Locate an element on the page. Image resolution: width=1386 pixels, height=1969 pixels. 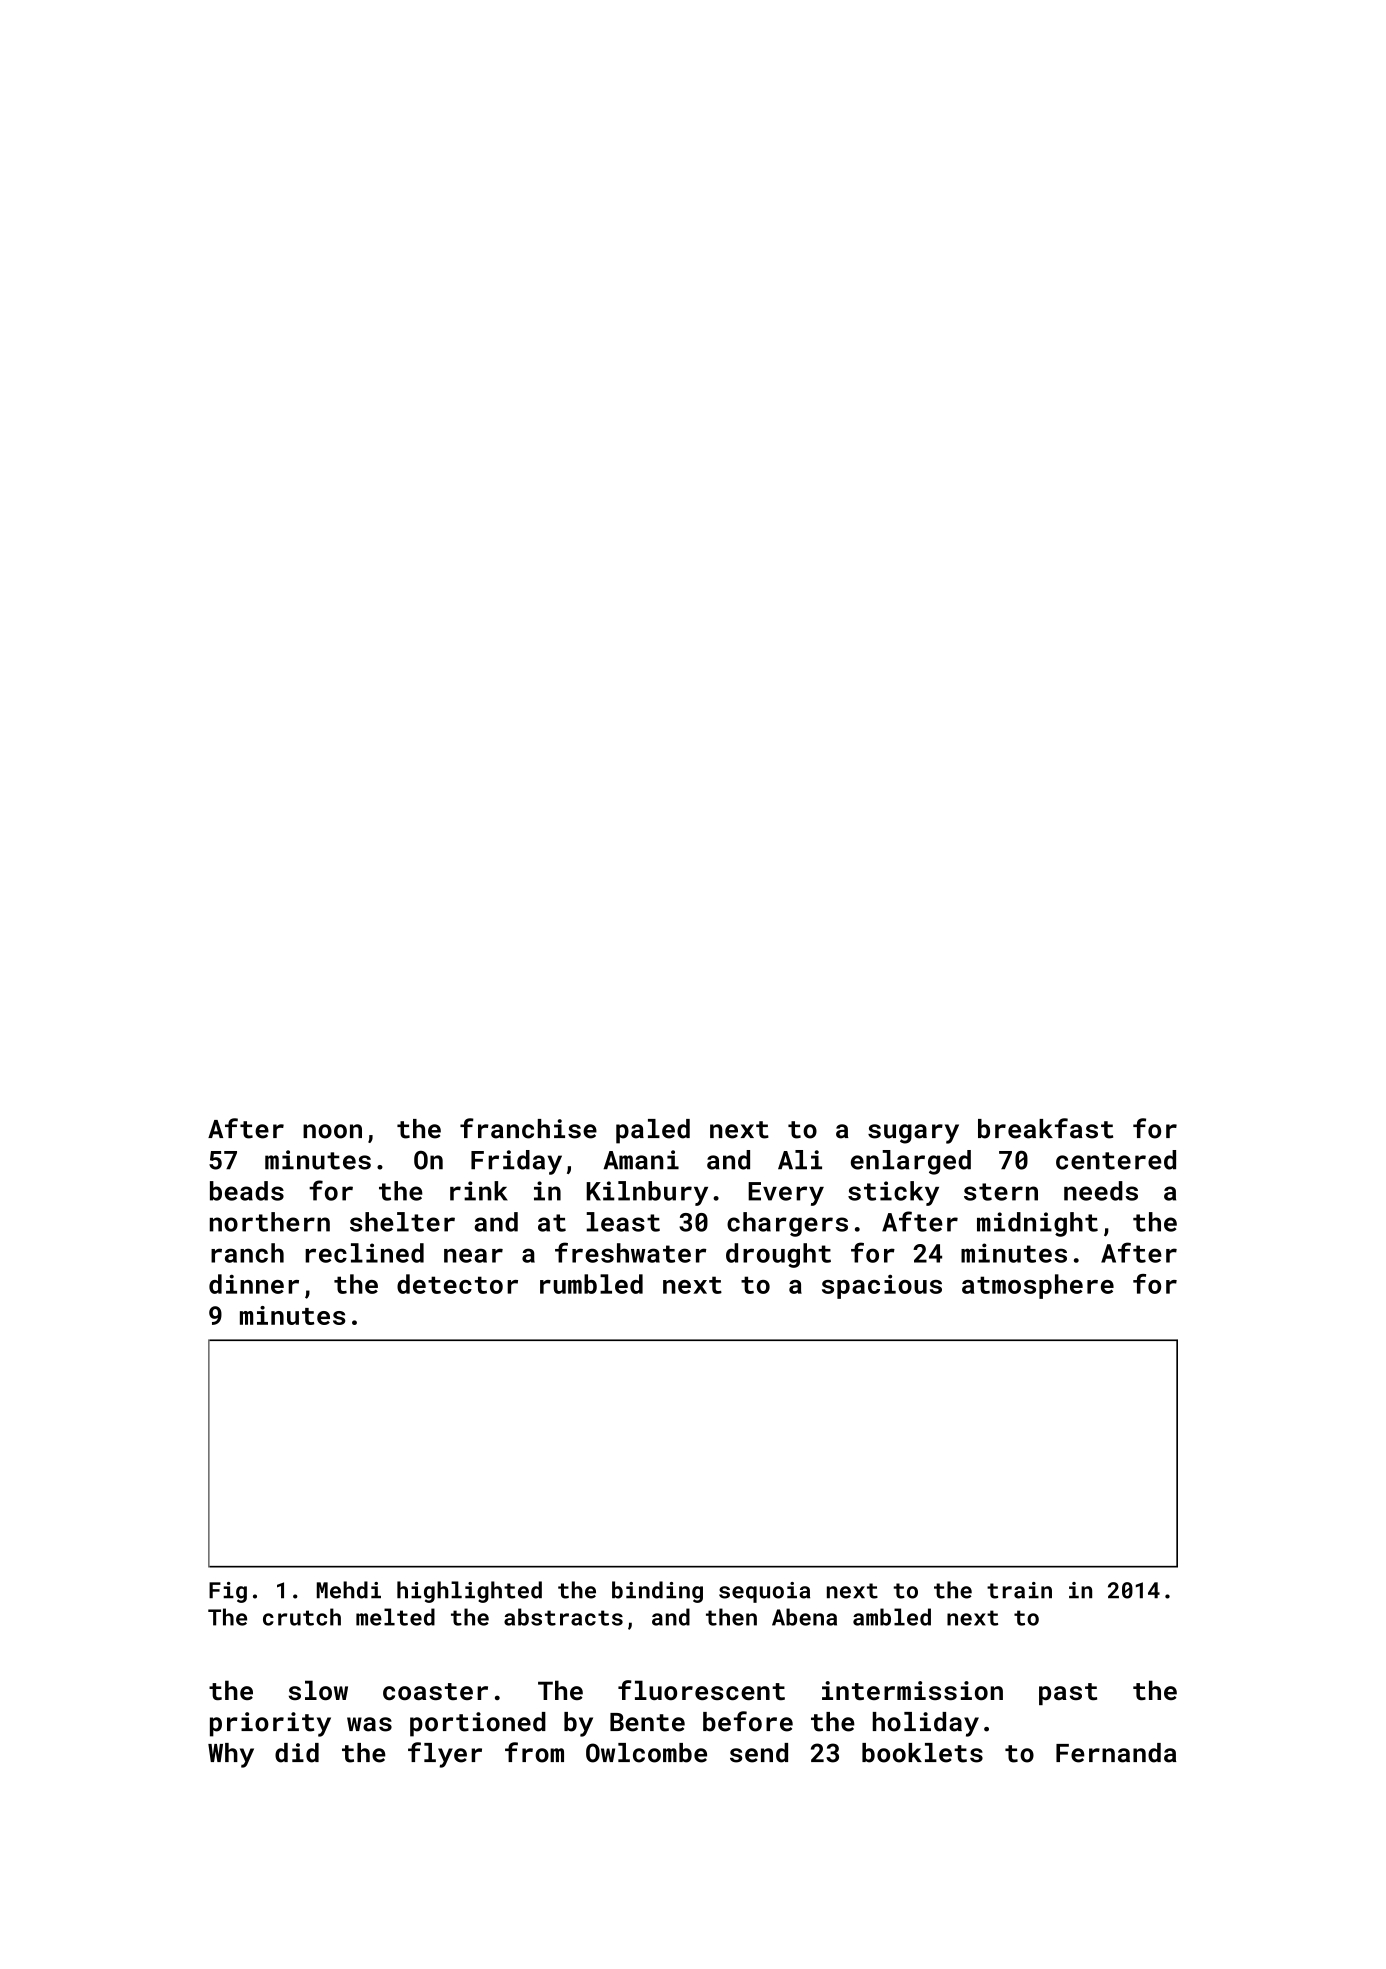
midnight is located at coordinates (1037, 1224).
